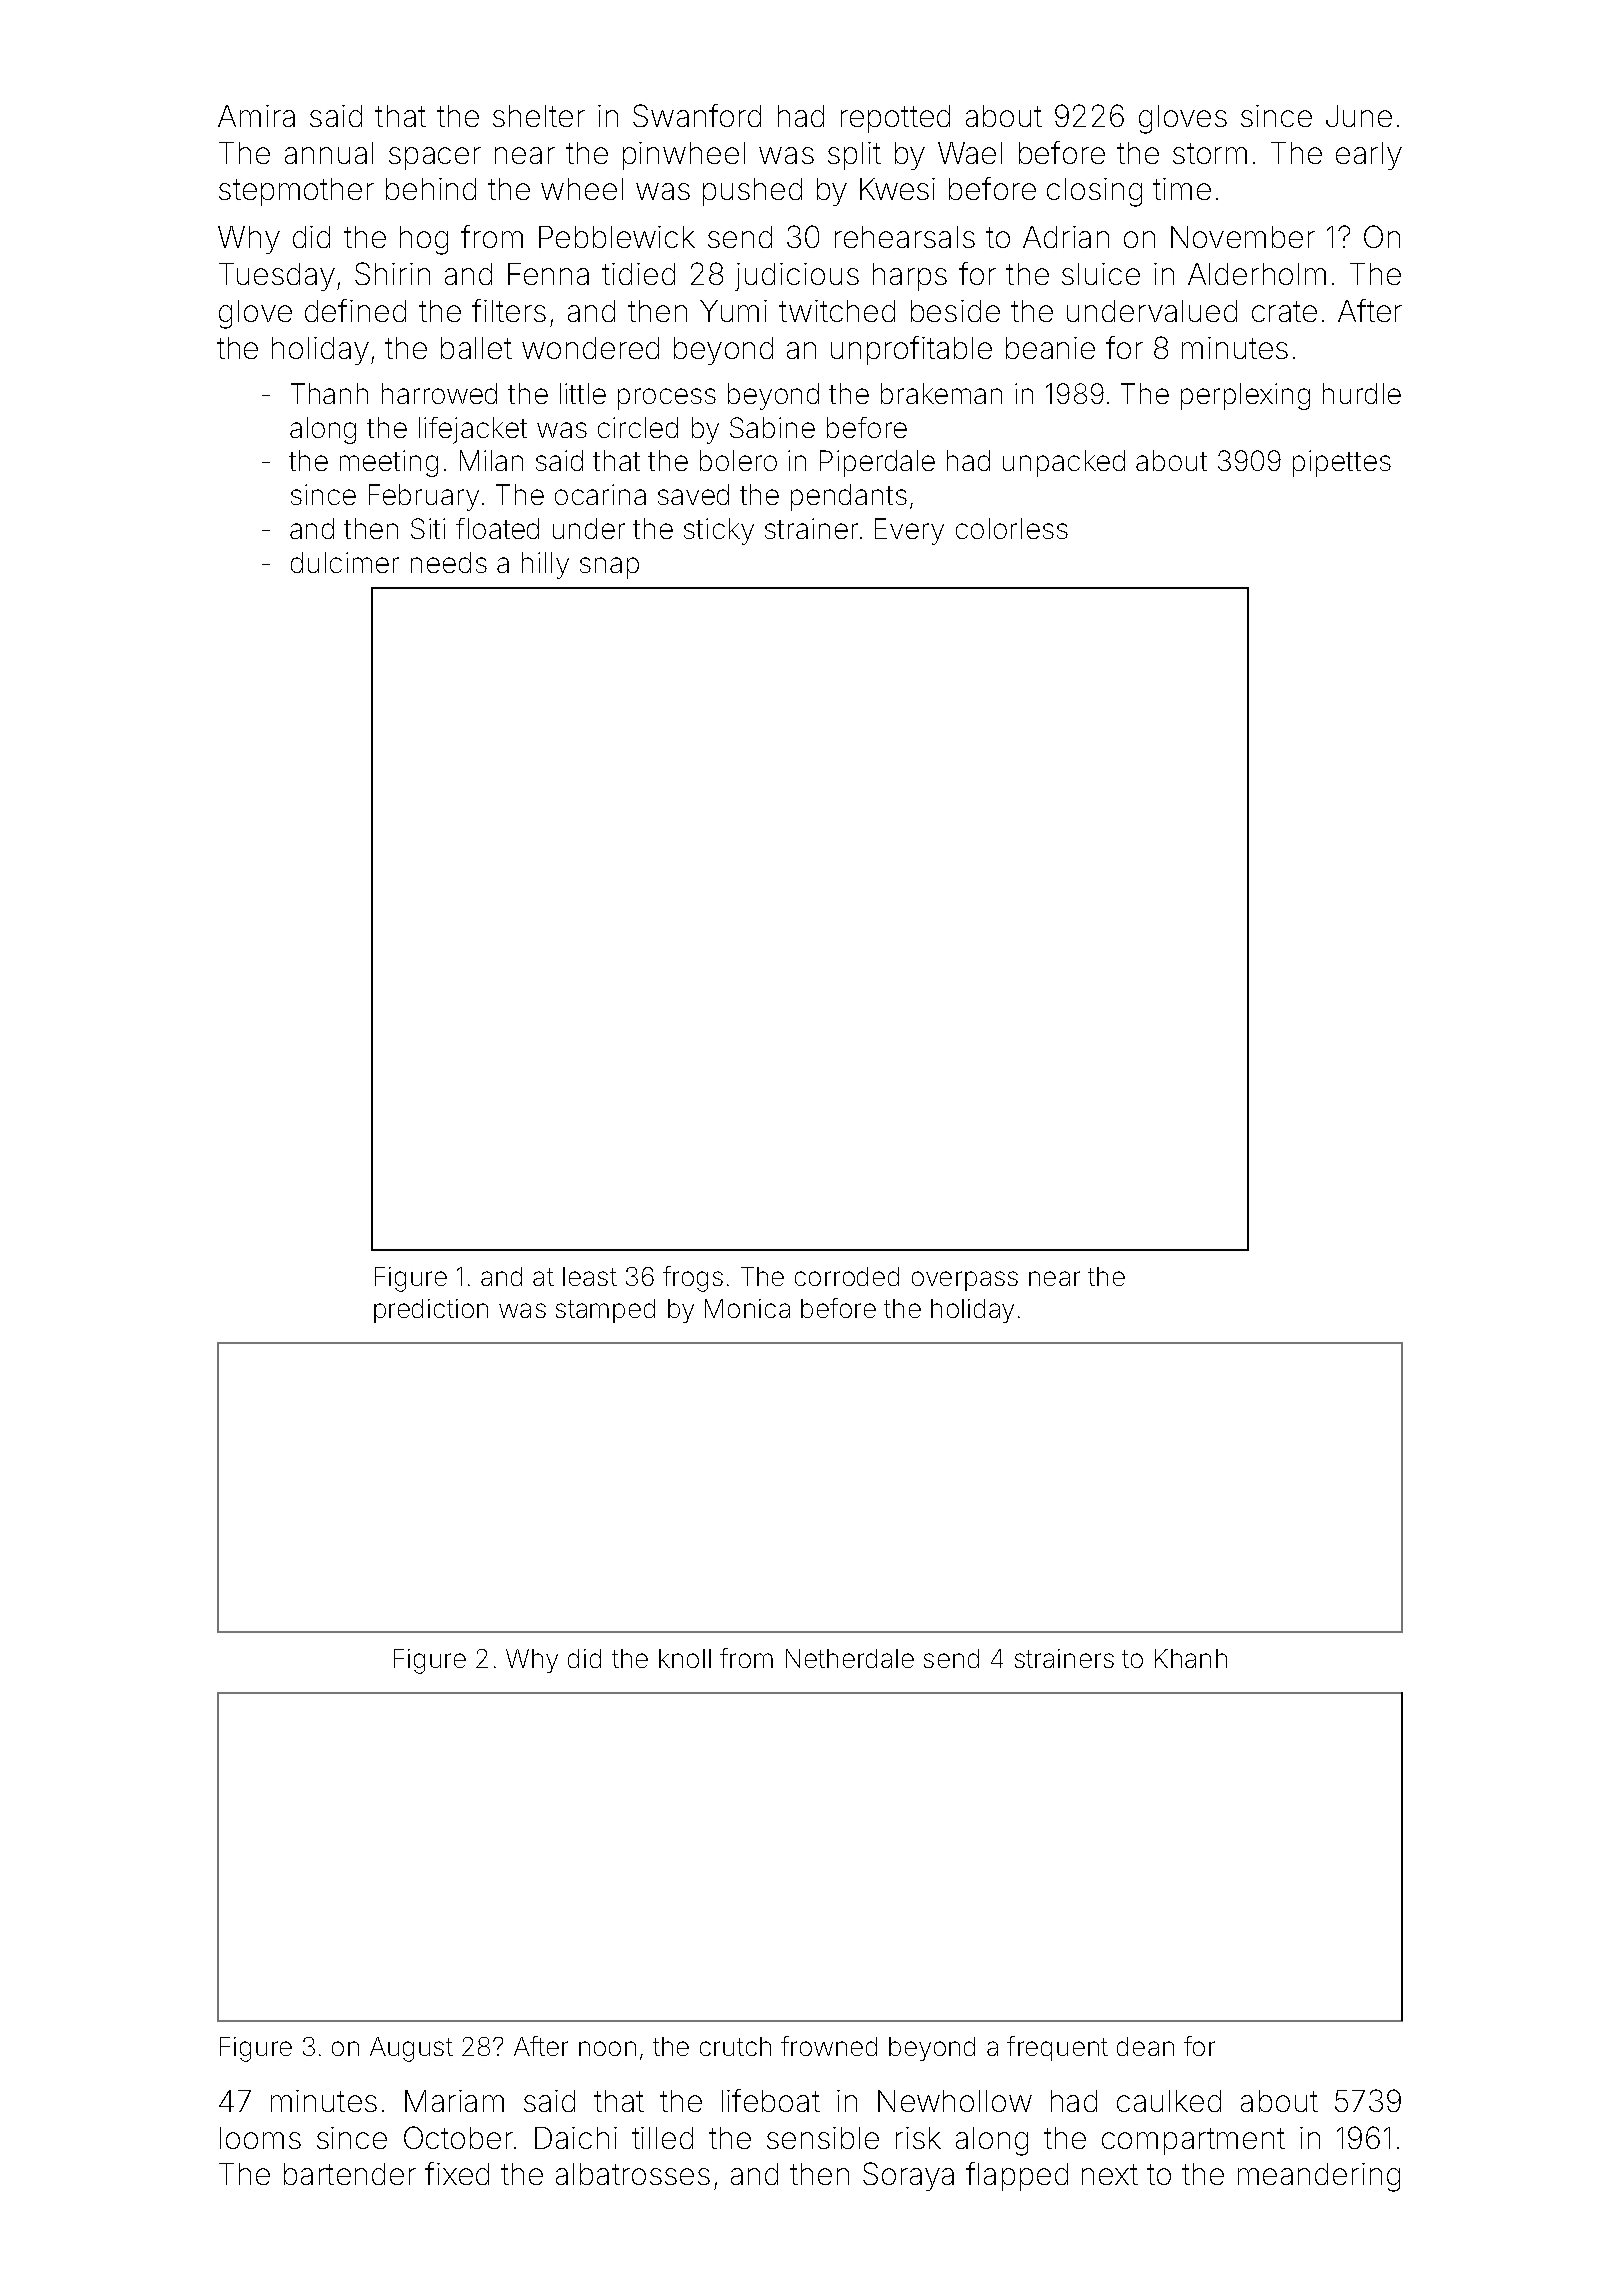 This screenshot has width=1620, height=2292. Describe the element at coordinates (609, 568) in the screenshot. I see `snap` at that location.
